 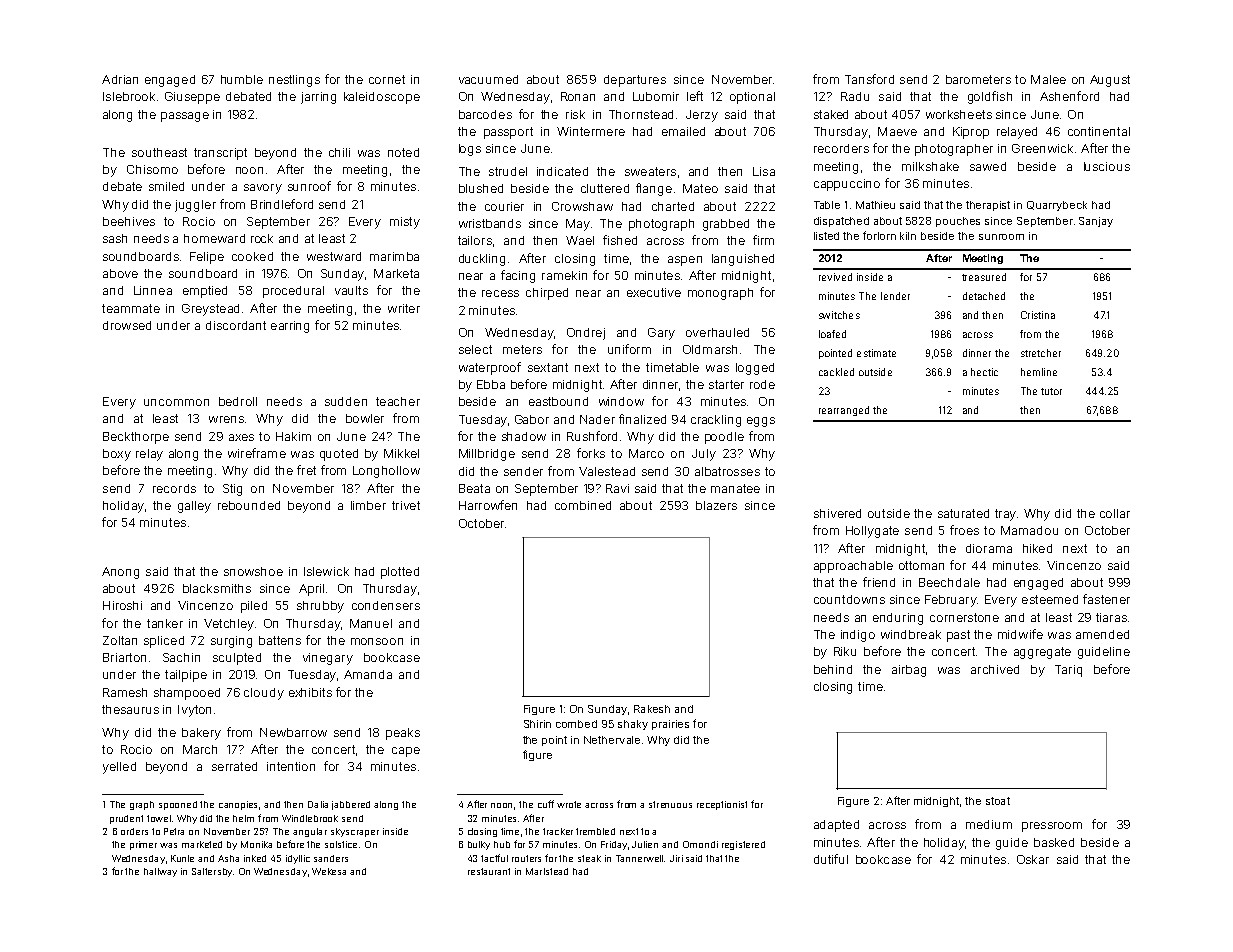 What do you see at coordinates (855, 96) in the document?
I see `Radu` at bounding box center [855, 96].
